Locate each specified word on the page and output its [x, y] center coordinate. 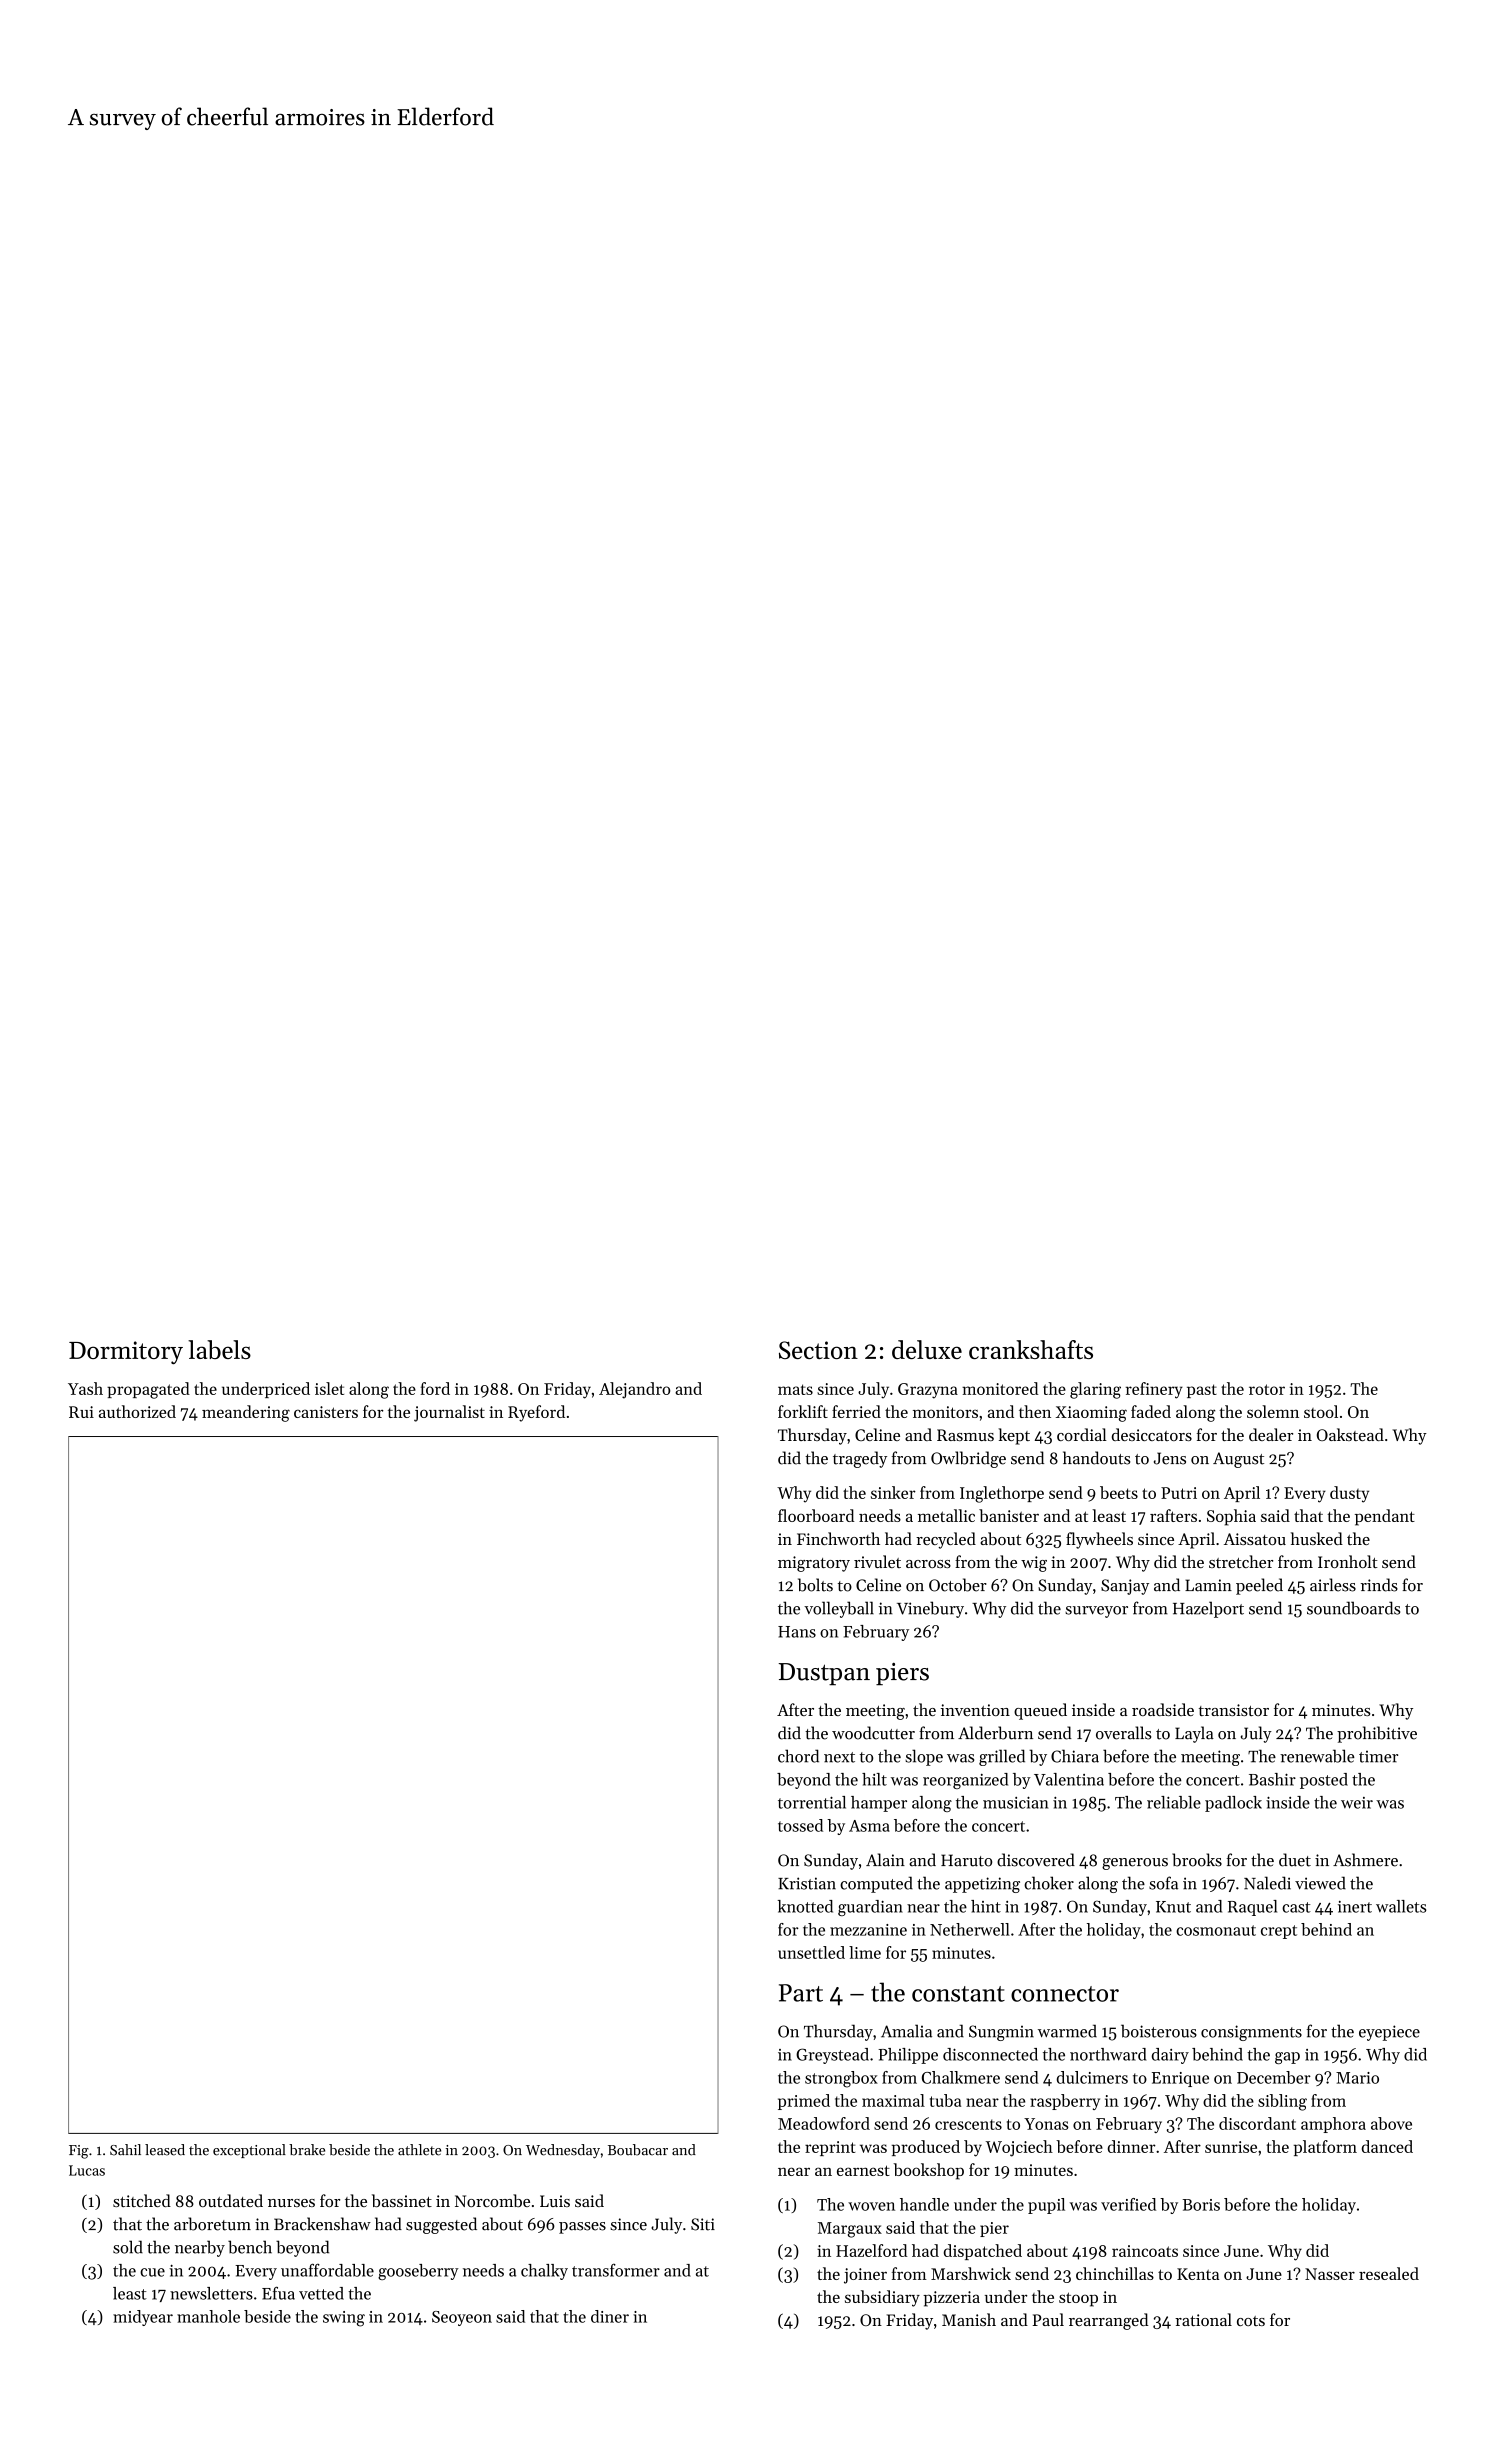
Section [818, 1350]
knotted [805, 1906]
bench [250, 2247]
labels [219, 1349]
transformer [616, 2270]
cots [1251, 2321]
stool [1321, 1411]
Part [801, 1993]
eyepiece [1389, 2033]
